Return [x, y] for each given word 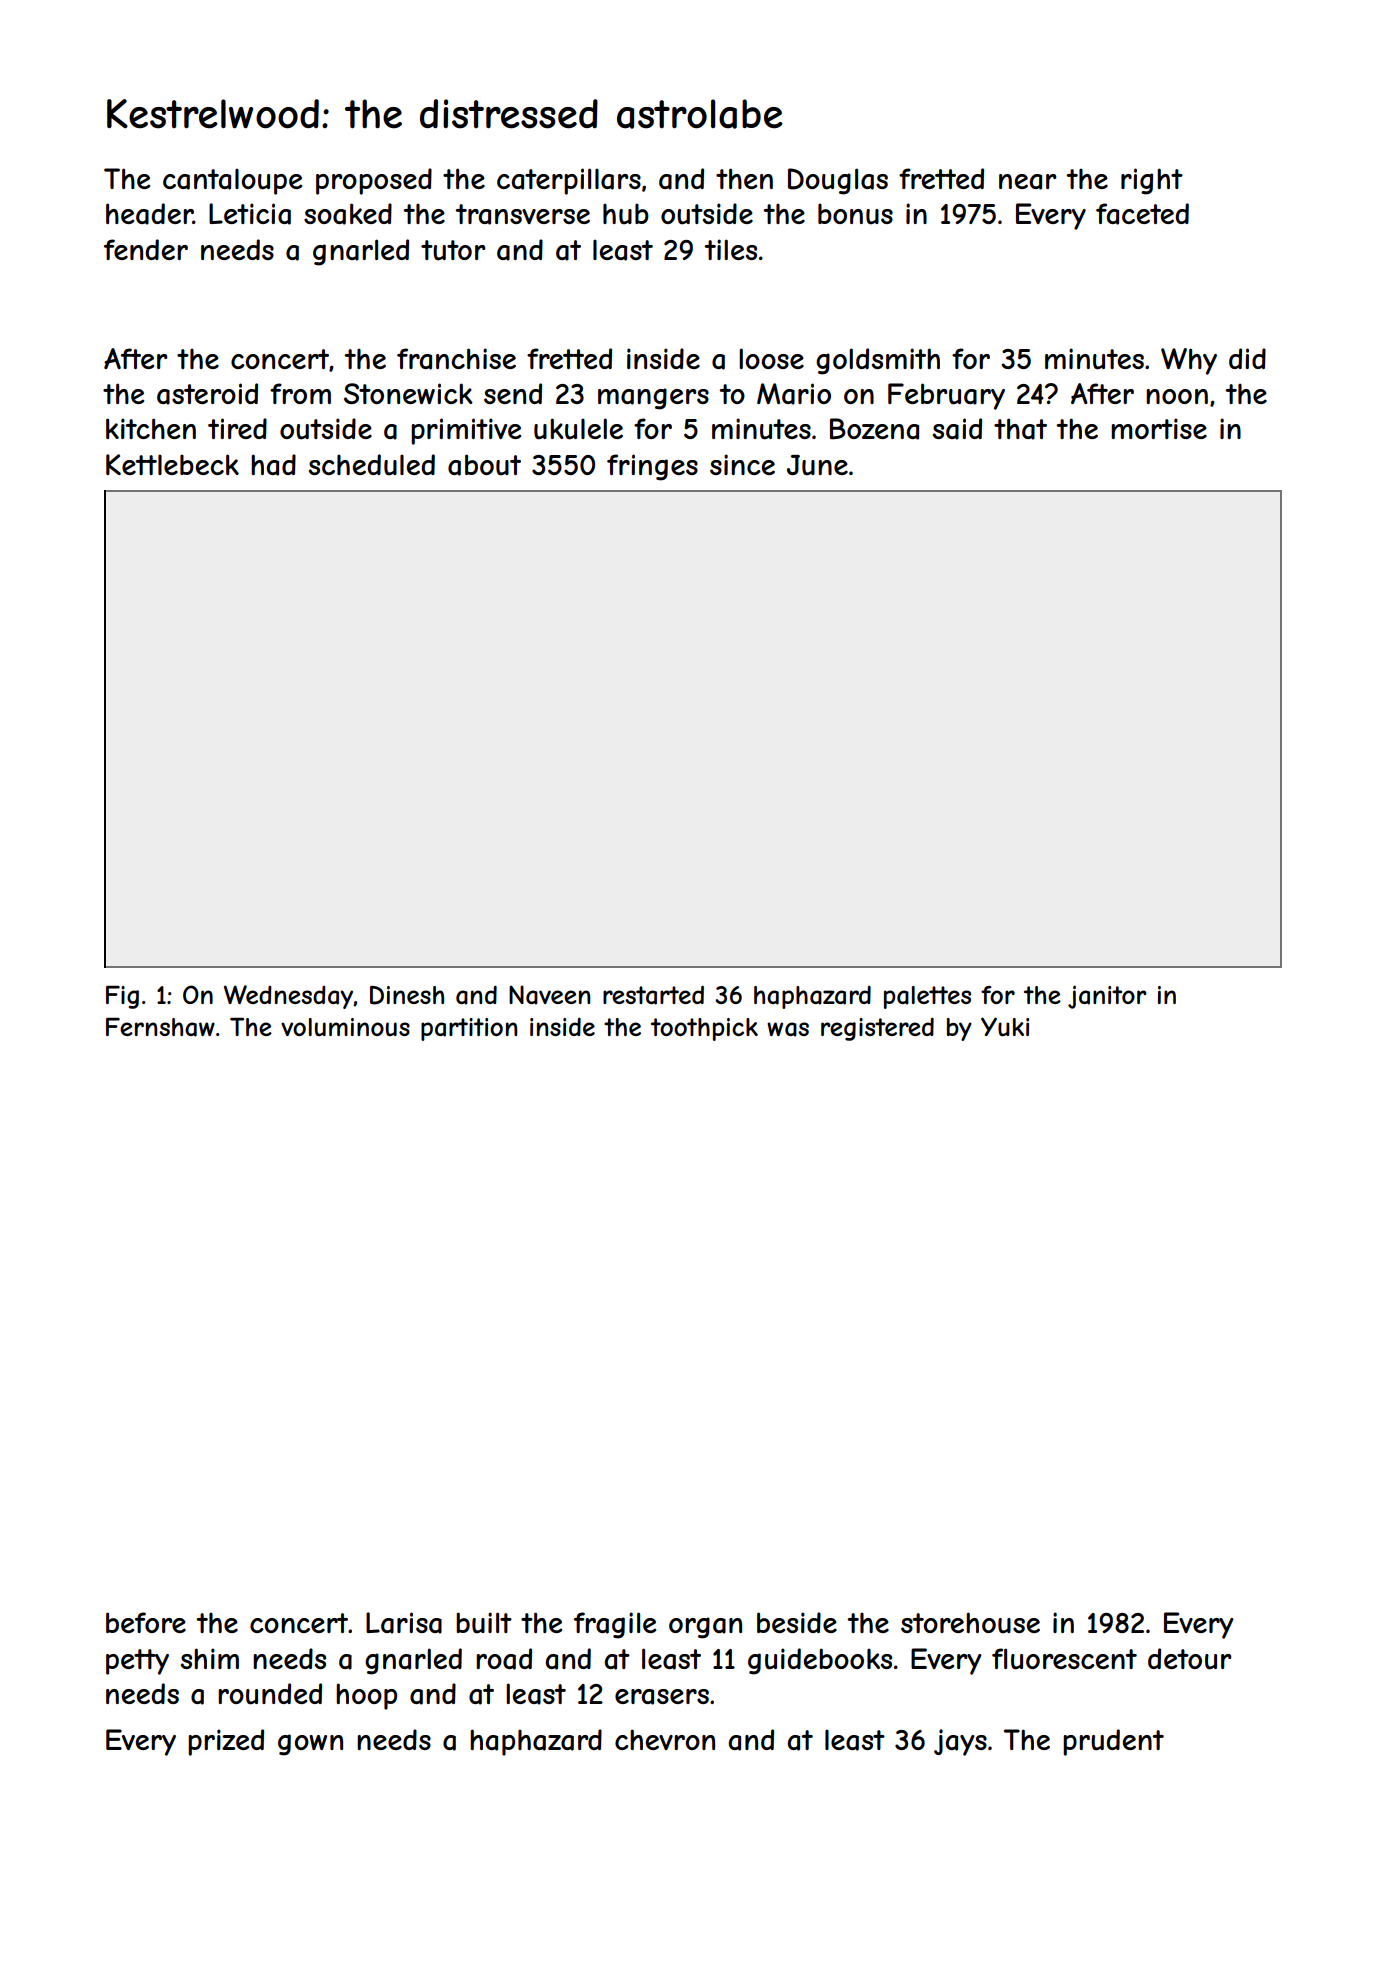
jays [960, 1742]
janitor [1107, 997]
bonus [855, 214]
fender [146, 249]
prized [226, 1742]
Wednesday [289, 997]
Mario [794, 394]
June [817, 465]
